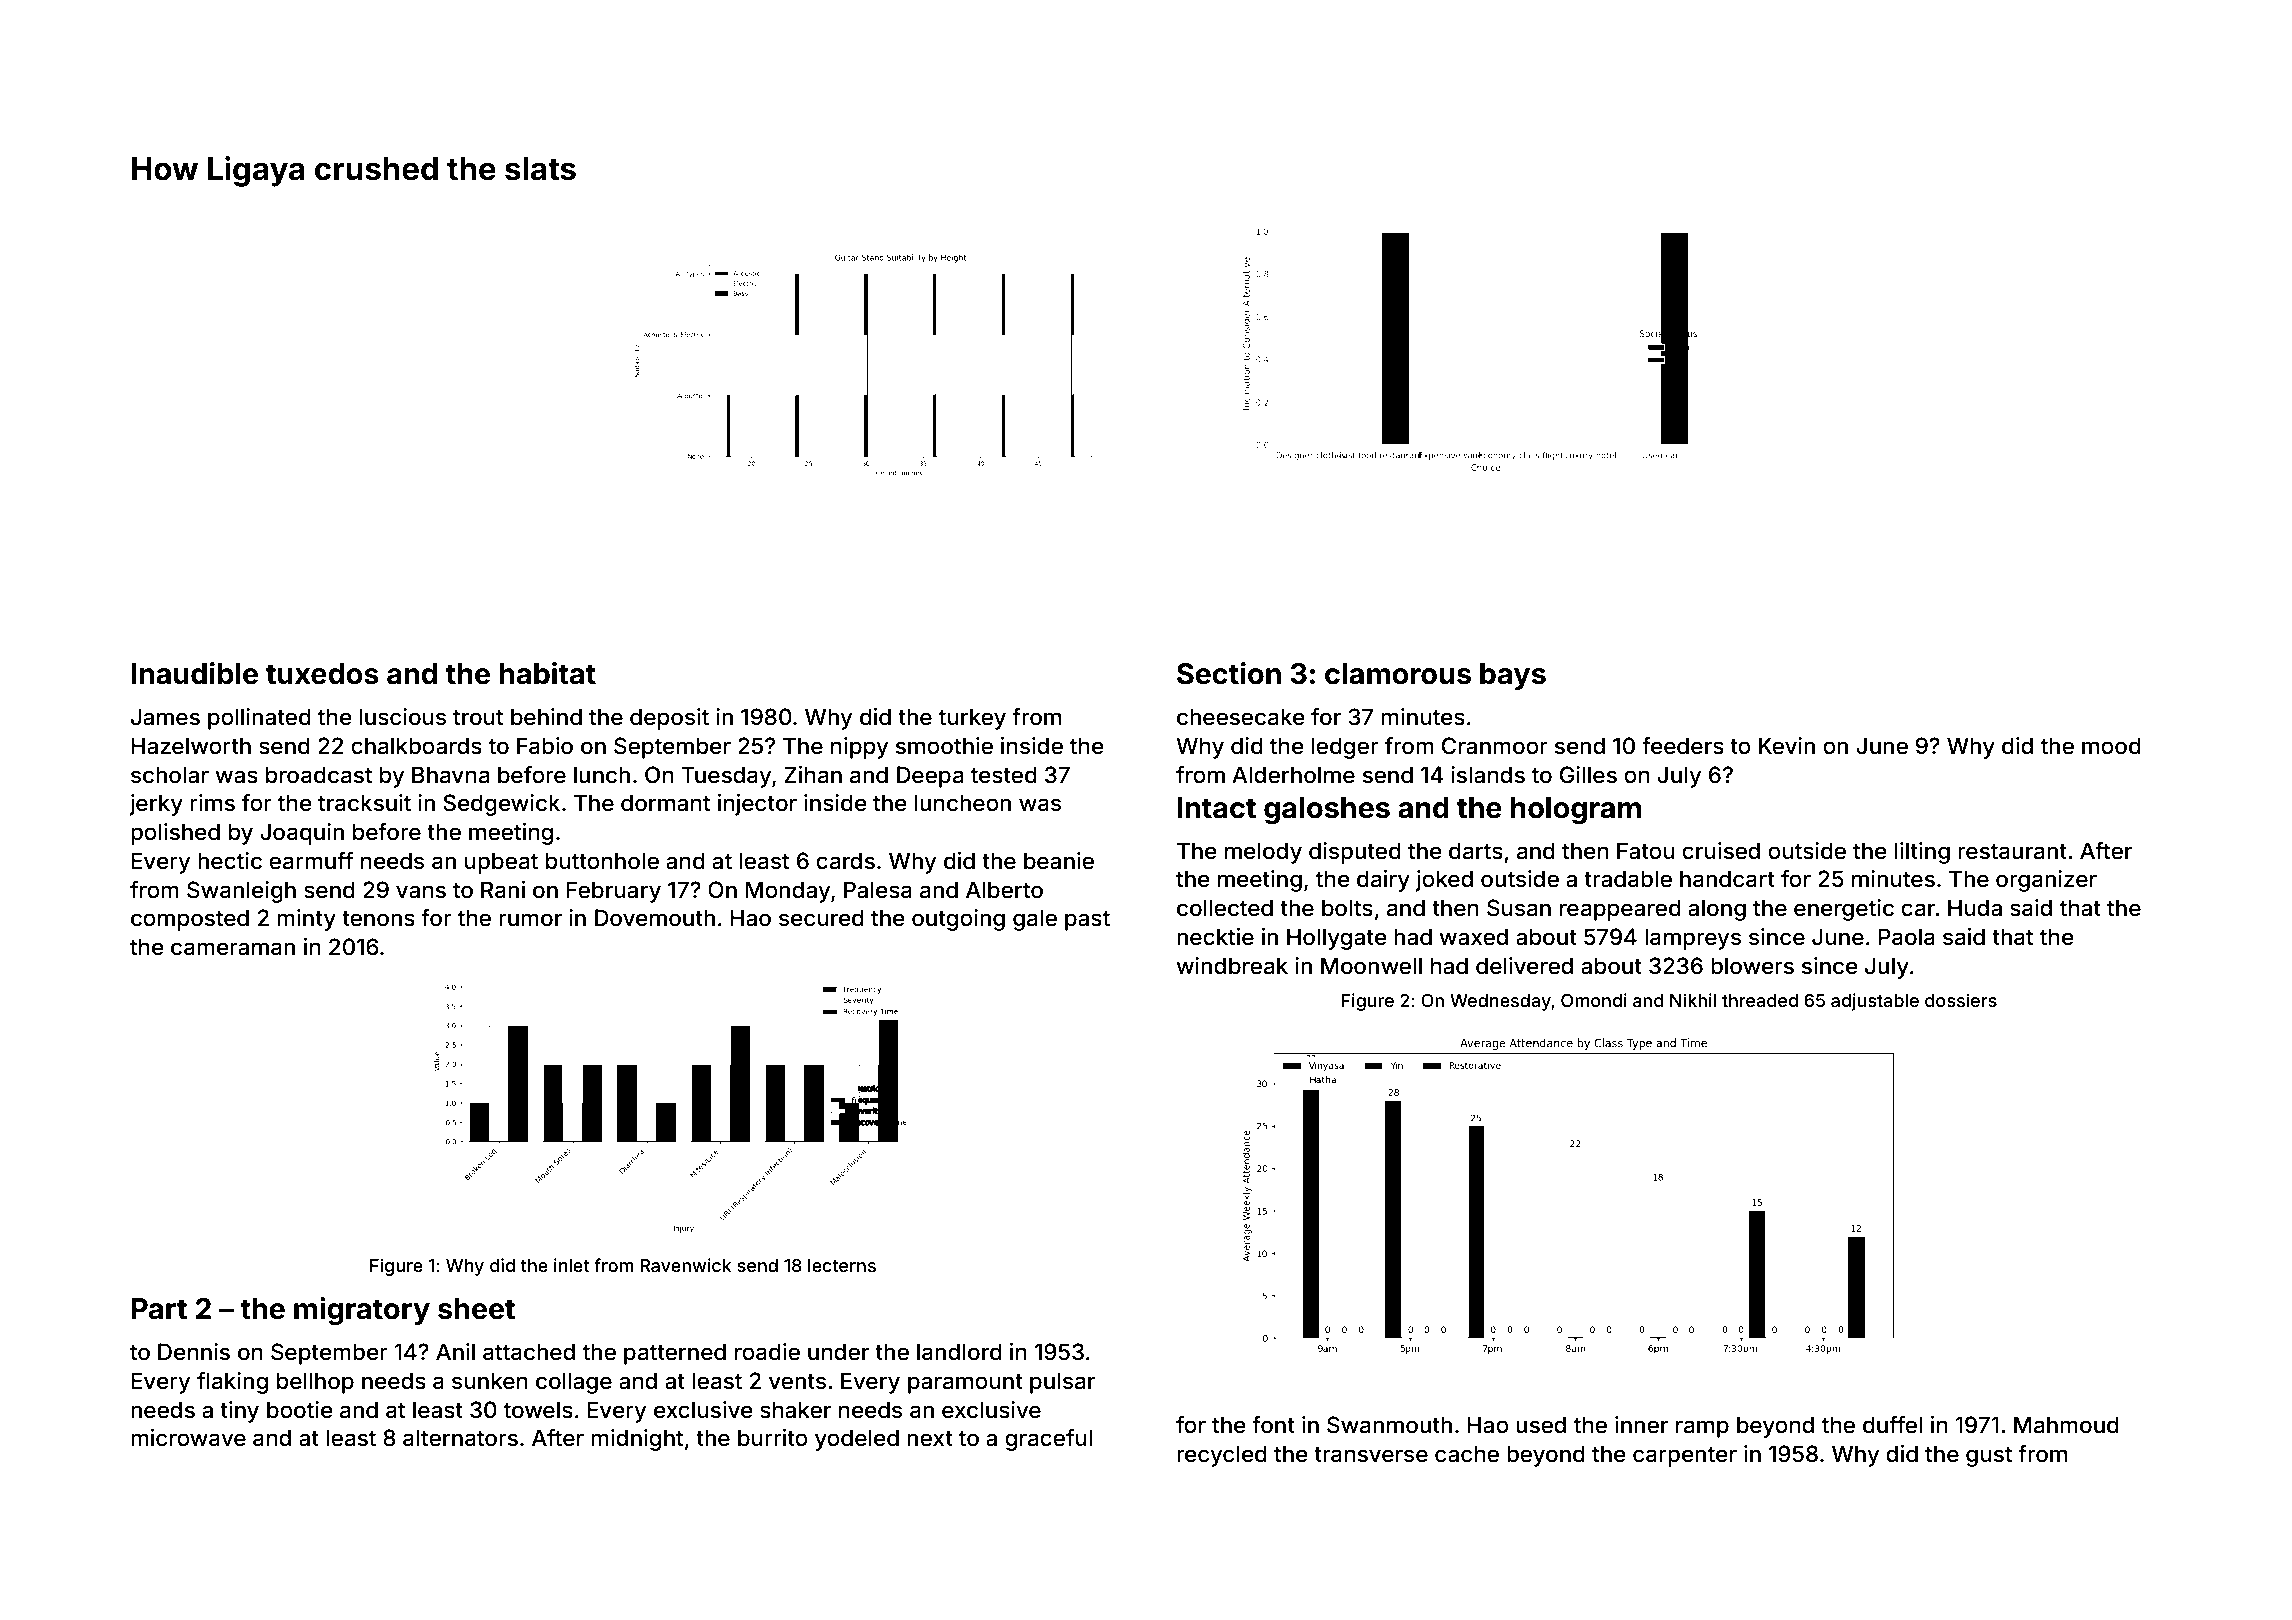 Image resolution: width=2292 pixels, height=1620 pixels. What do you see at coordinates (195, 673) in the screenshot?
I see `Inaudible` at bounding box center [195, 673].
